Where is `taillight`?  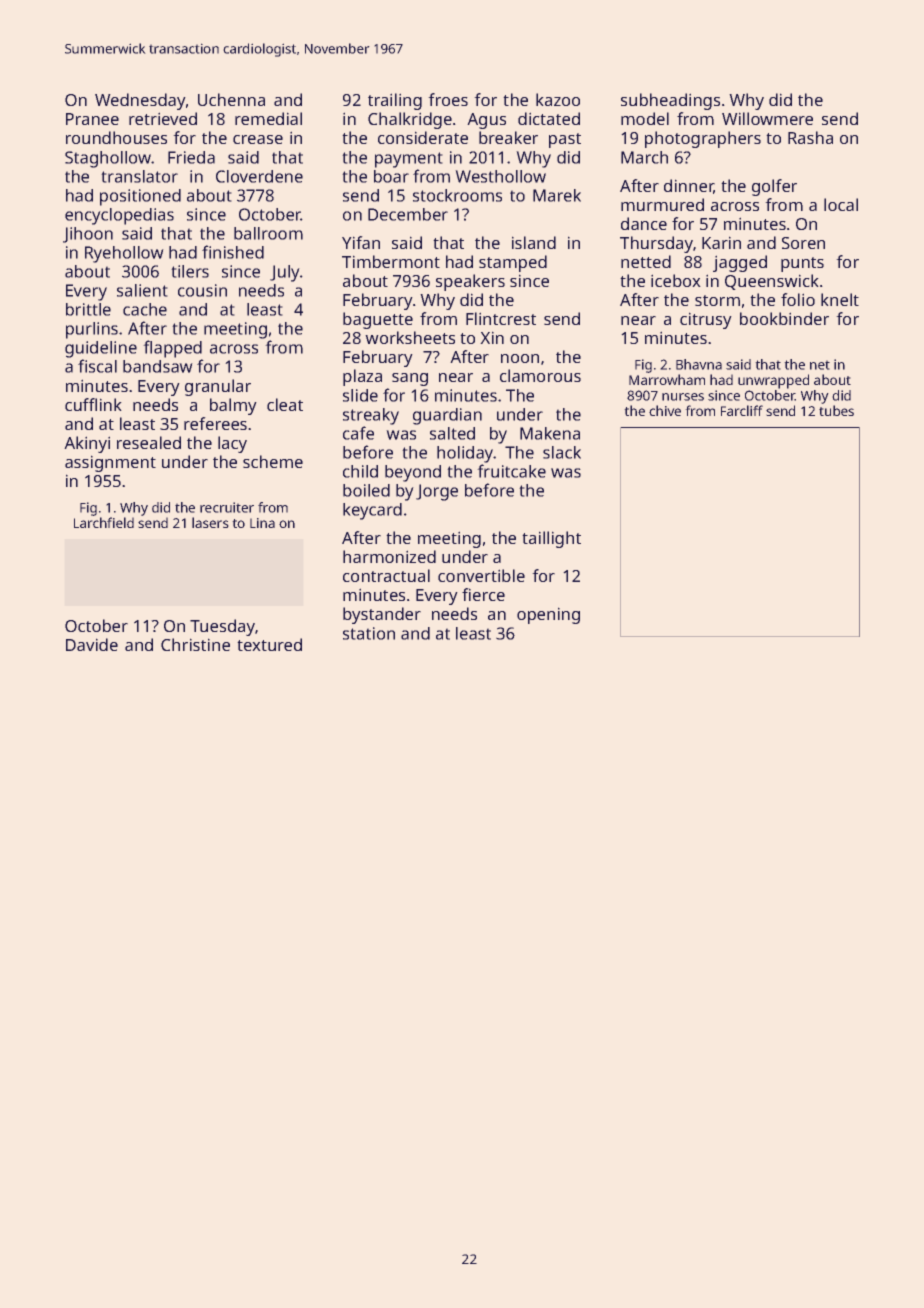 taillight is located at coordinates (551, 539).
